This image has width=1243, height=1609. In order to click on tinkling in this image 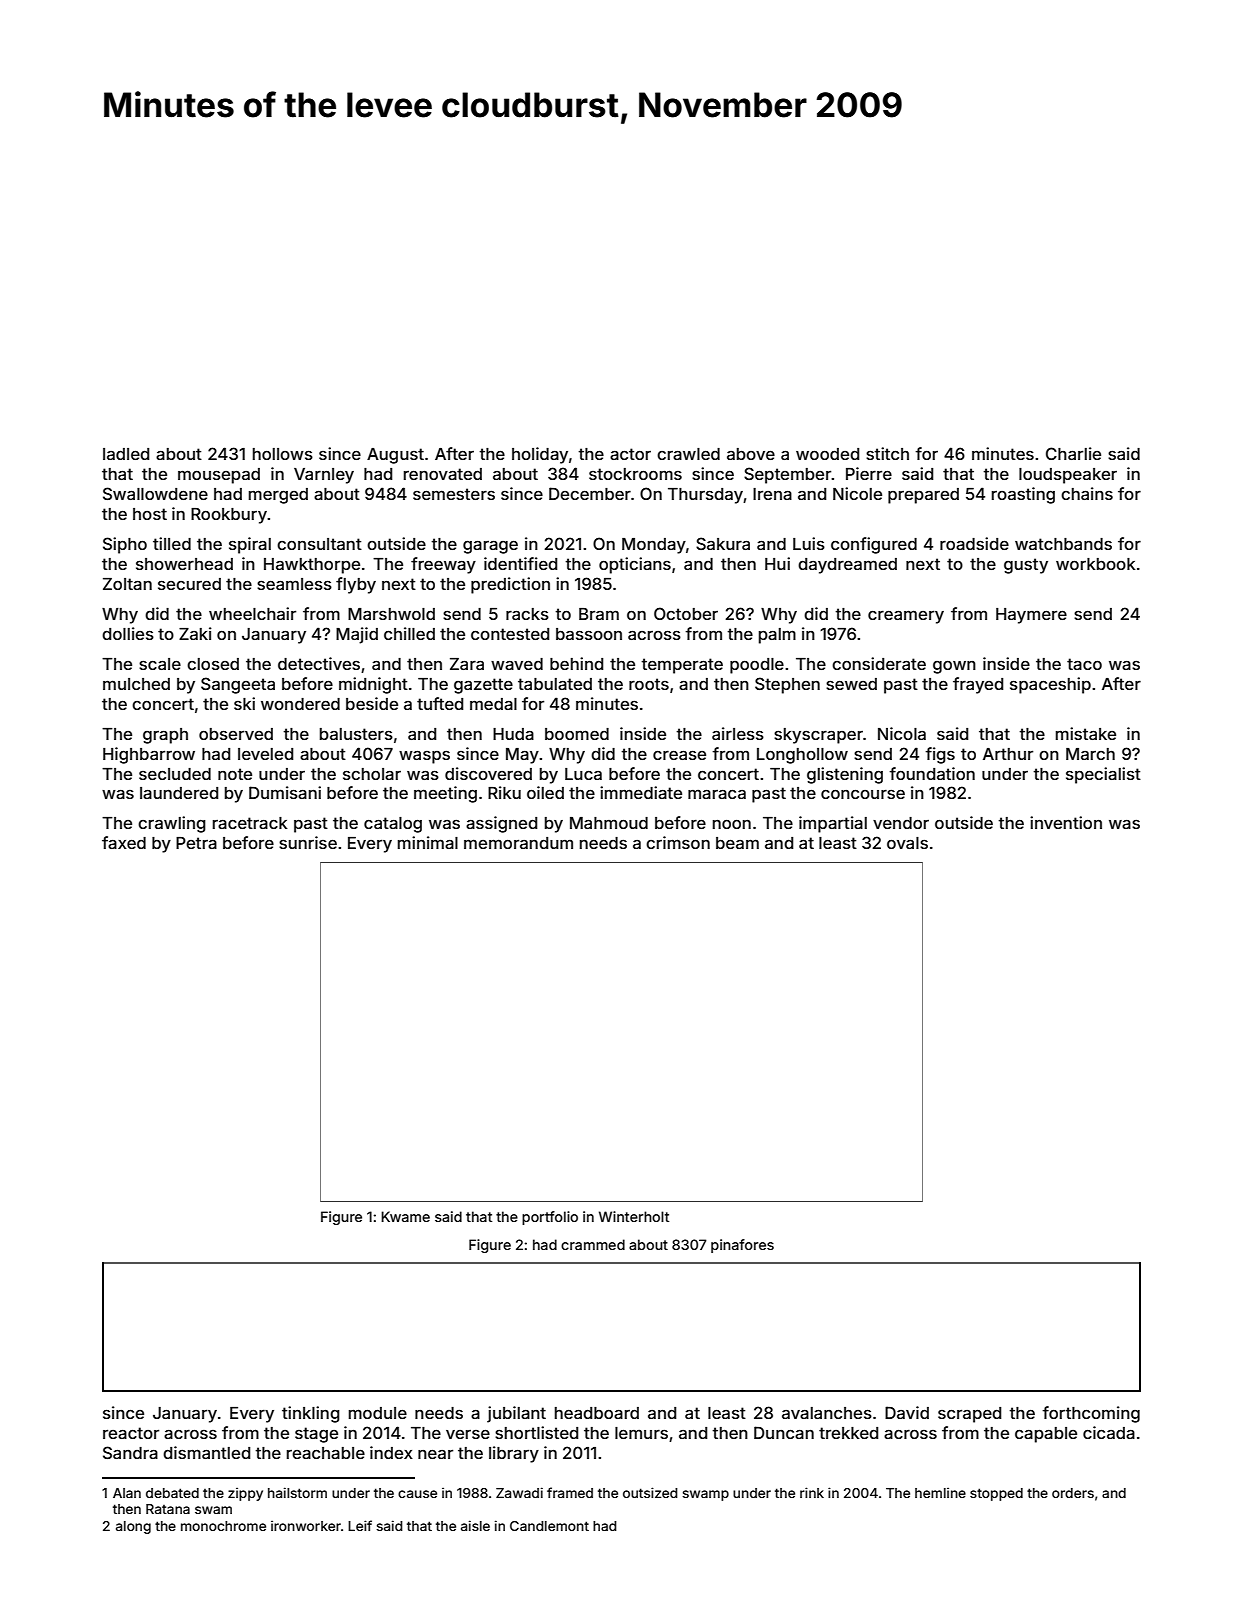, I will do `click(311, 1414)`.
